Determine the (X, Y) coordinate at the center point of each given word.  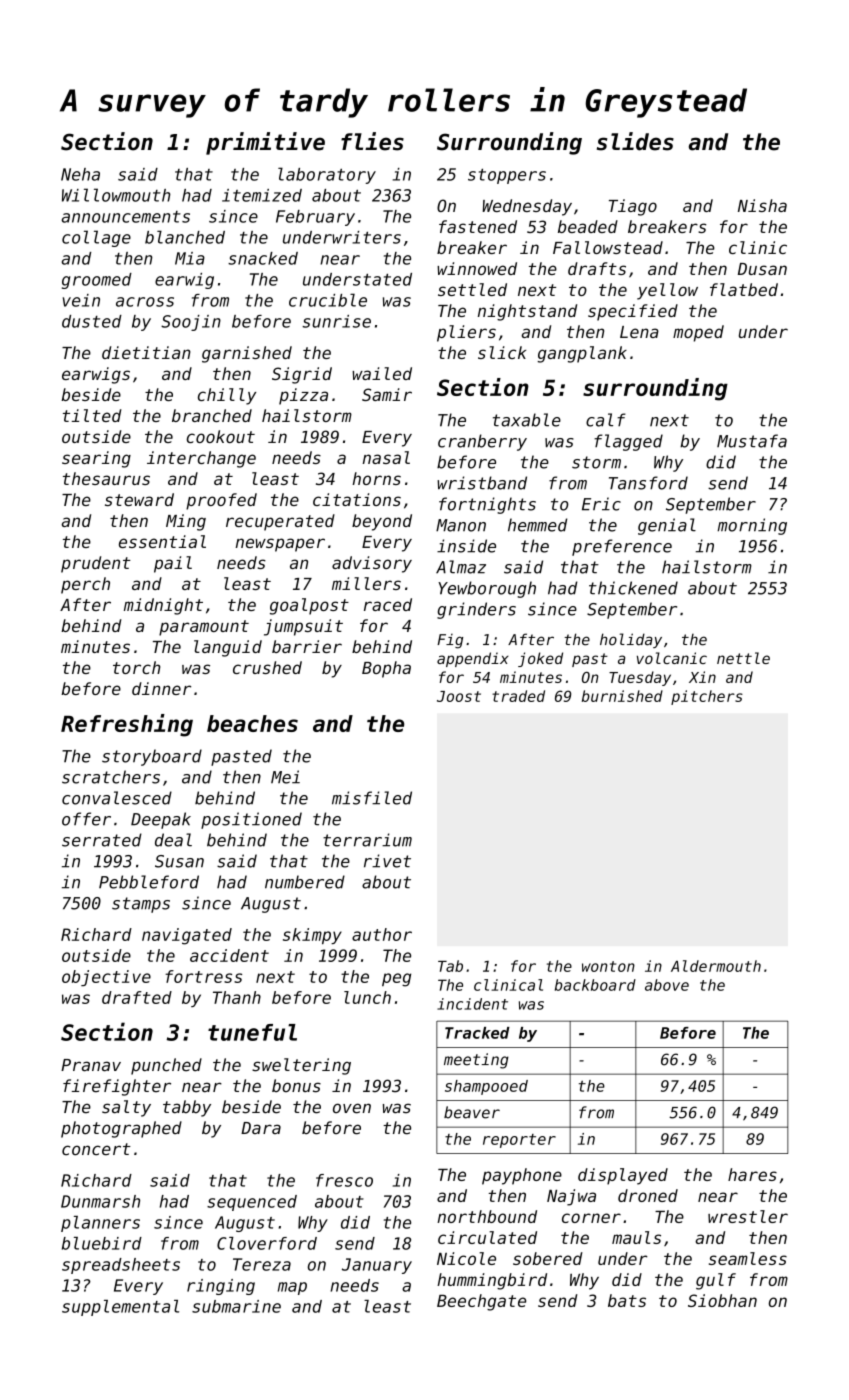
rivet (387, 861)
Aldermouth (716, 966)
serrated (102, 840)
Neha (80, 174)
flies (372, 141)
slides (635, 141)
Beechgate (481, 1302)
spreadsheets (121, 1266)
